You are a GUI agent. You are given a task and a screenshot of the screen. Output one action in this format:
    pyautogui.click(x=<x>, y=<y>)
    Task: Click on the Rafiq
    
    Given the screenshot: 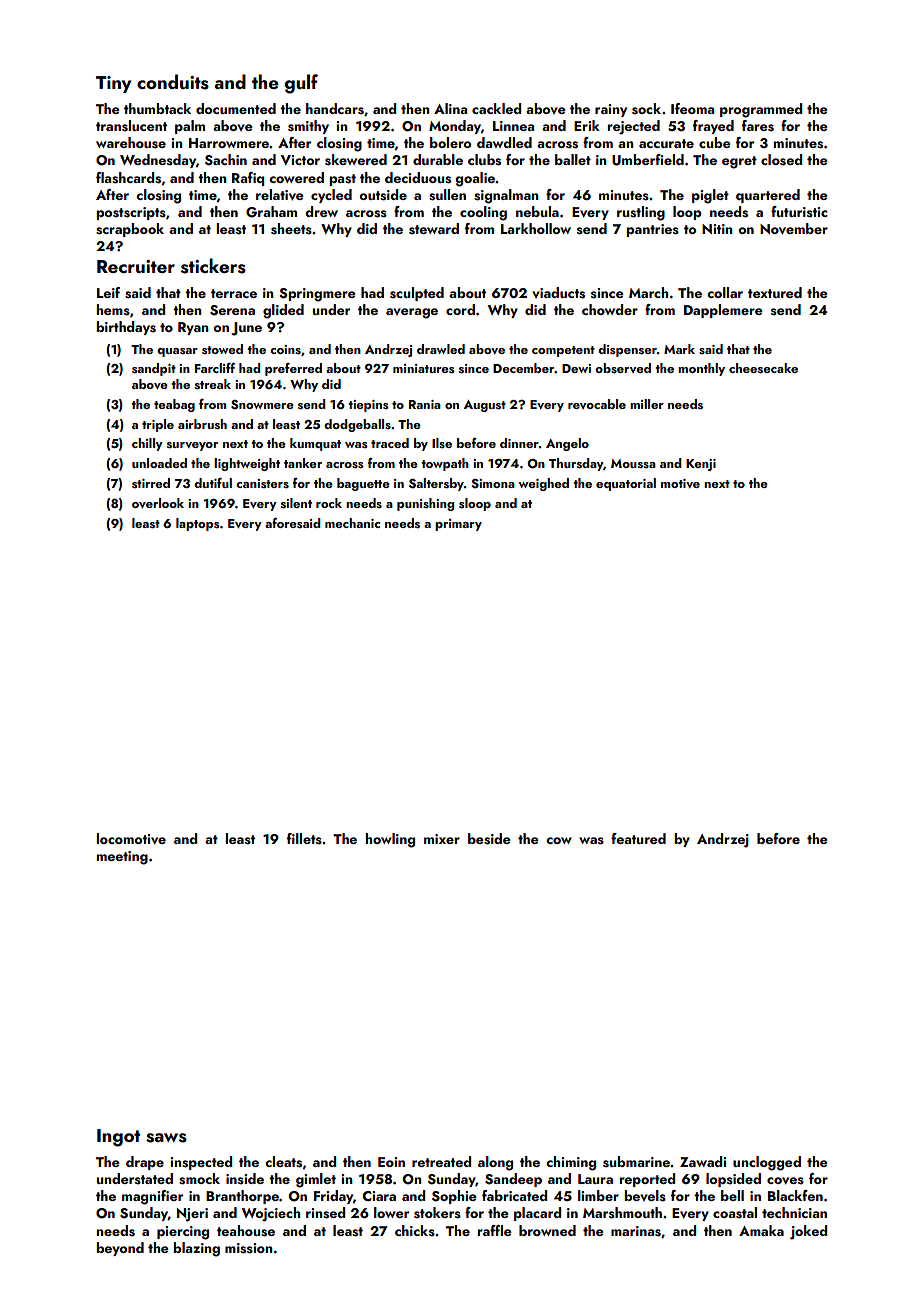 What is the action you would take?
    pyautogui.click(x=248, y=179)
